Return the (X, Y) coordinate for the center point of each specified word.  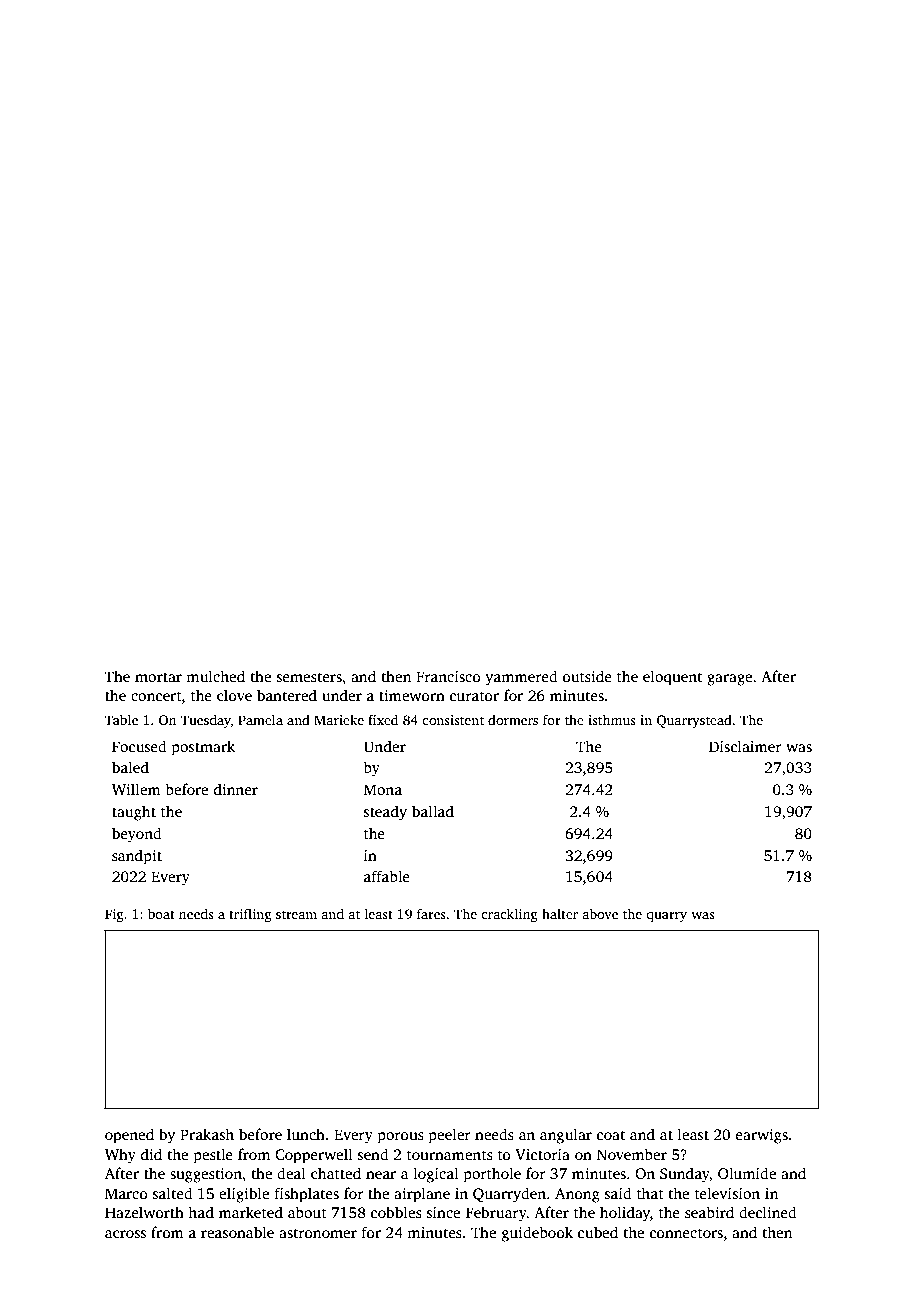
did (151, 1154)
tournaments (450, 1155)
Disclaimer (745, 746)
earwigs (762, 1136)
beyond (137, 835)
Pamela (260, 719)
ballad (433, 811)
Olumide (747, 1173)
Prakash (207, 1134)
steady (385, 813)
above (600, 913)
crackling (509, 915)
